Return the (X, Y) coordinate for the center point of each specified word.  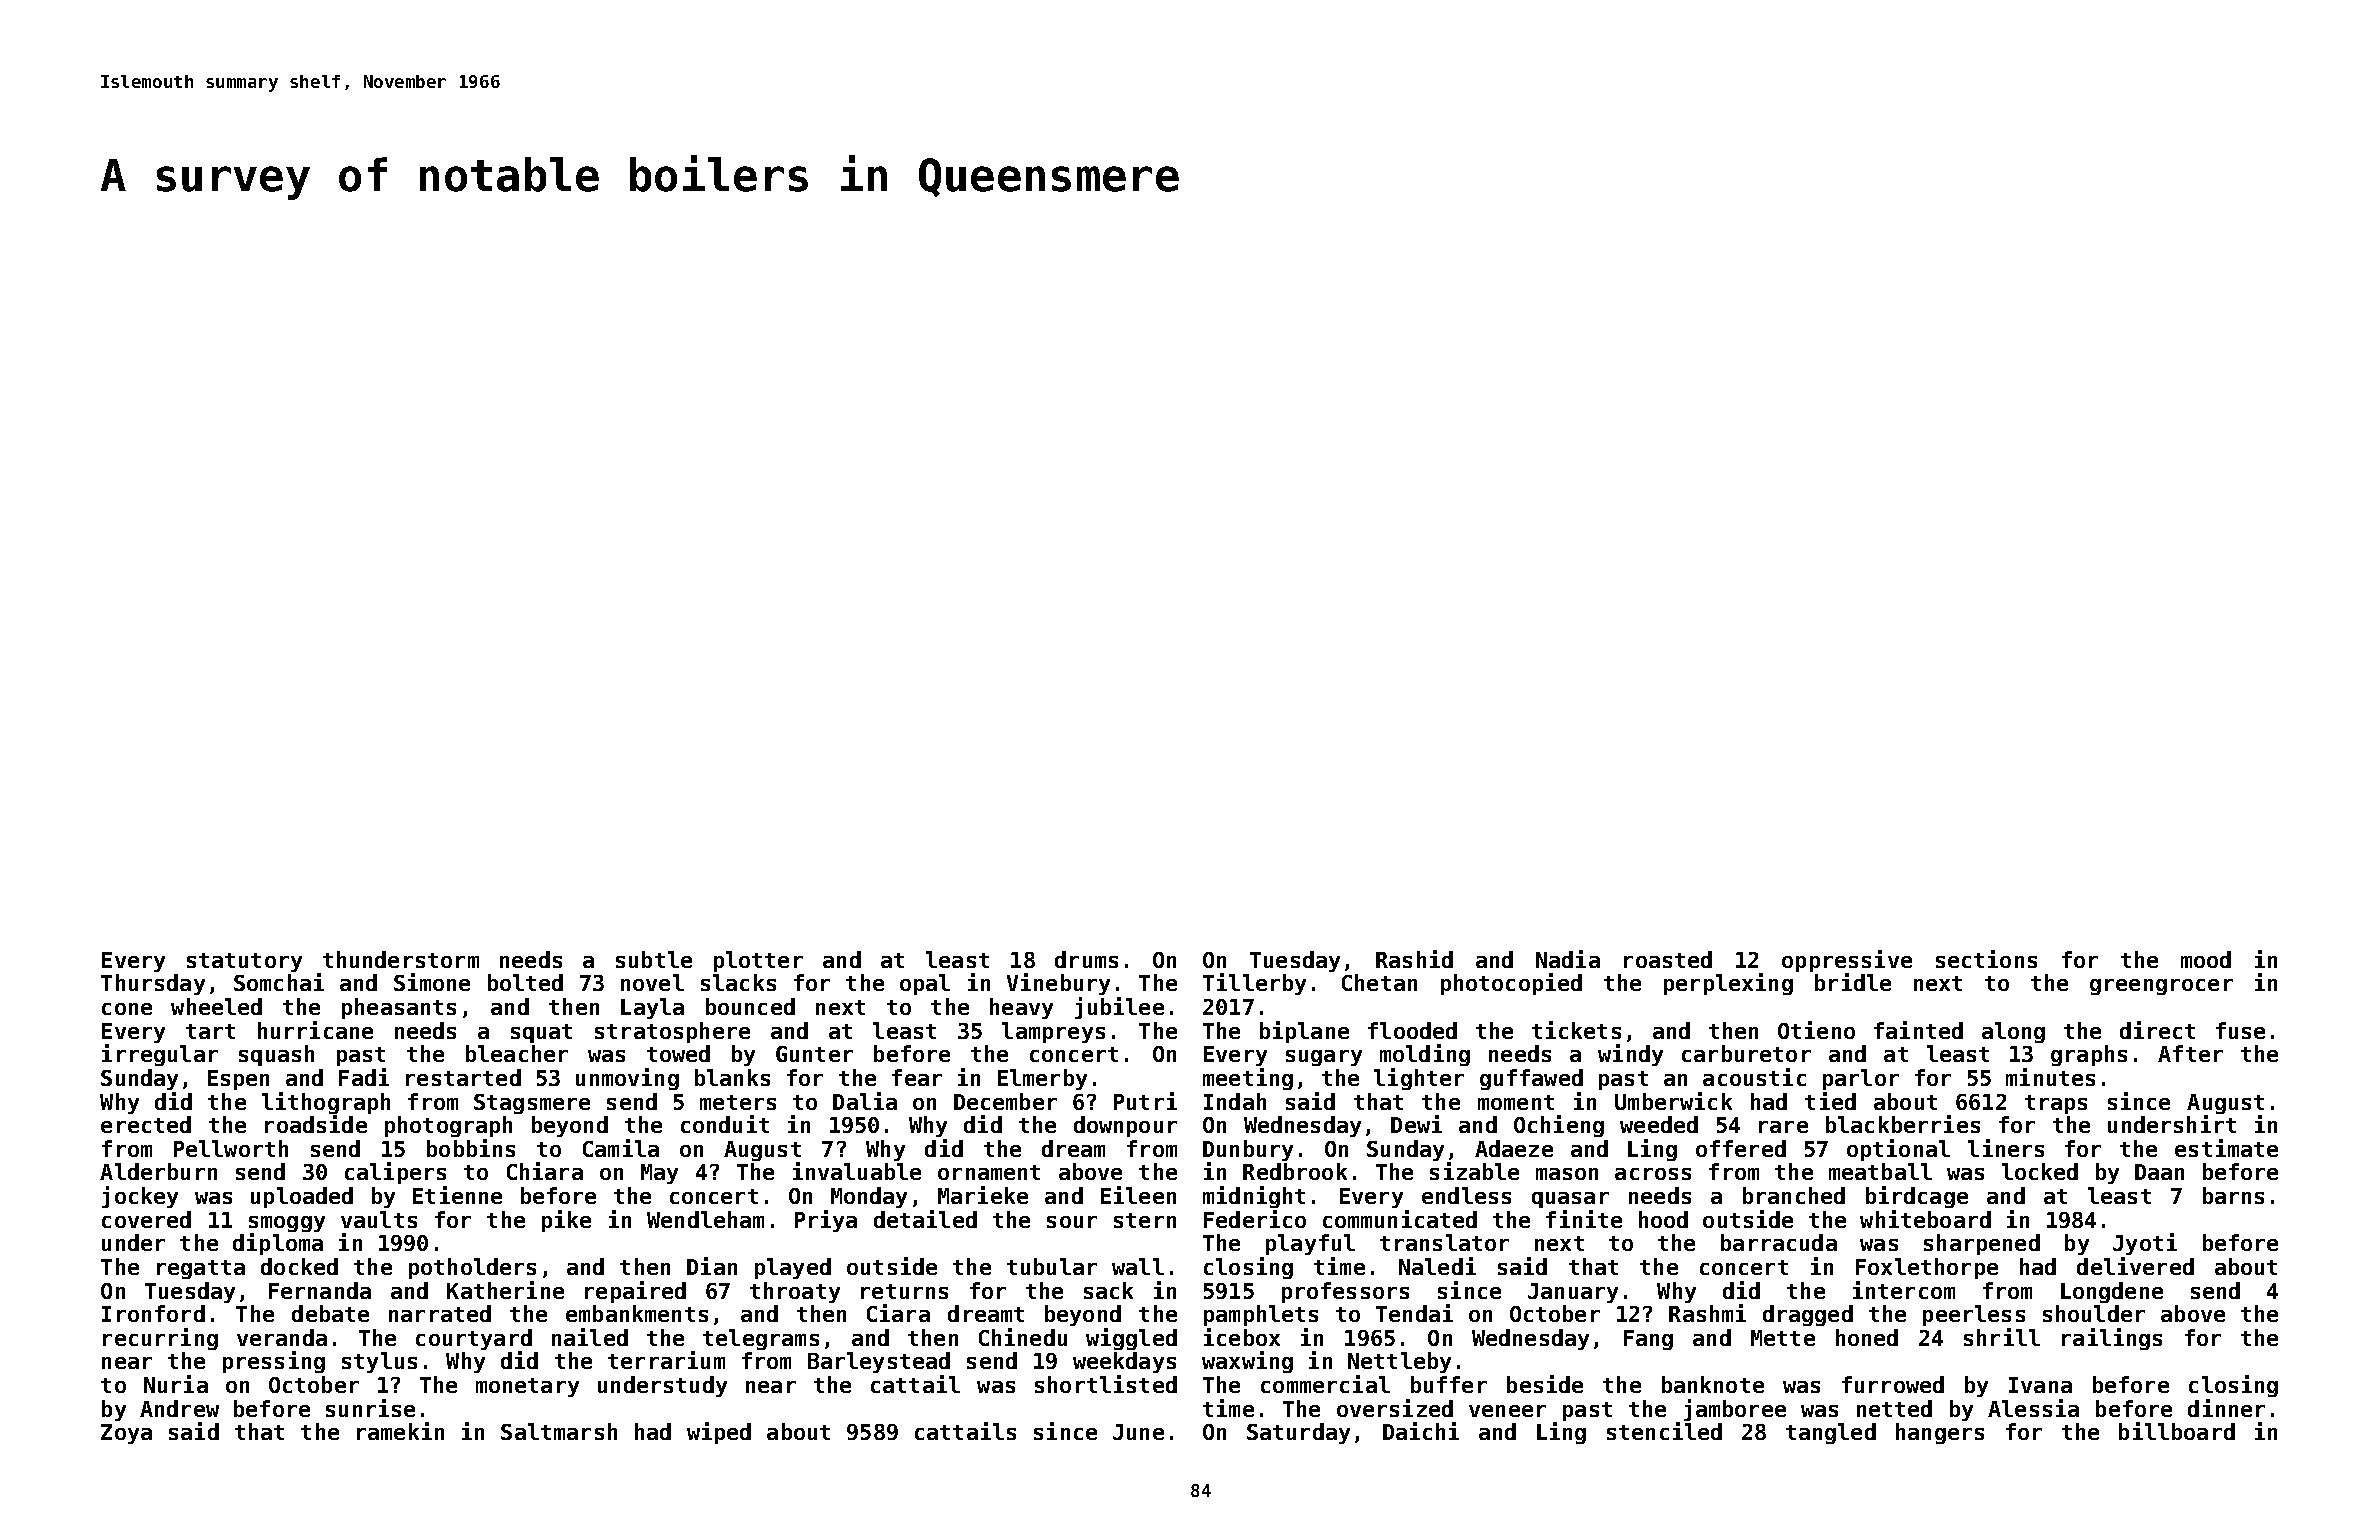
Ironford (153, 1313)
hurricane (315, 1030)
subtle (654, 959)
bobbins (471, 1148)
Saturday (1298, 1433)
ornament (989, 1172)
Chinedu (1023, 1337)
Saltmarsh (559, 1431)
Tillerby (1254, 984)
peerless (1974, 1315)
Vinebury (1058, 984)
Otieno (1816, 1030)
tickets (1576, 1030)
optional (1898, 1150)
